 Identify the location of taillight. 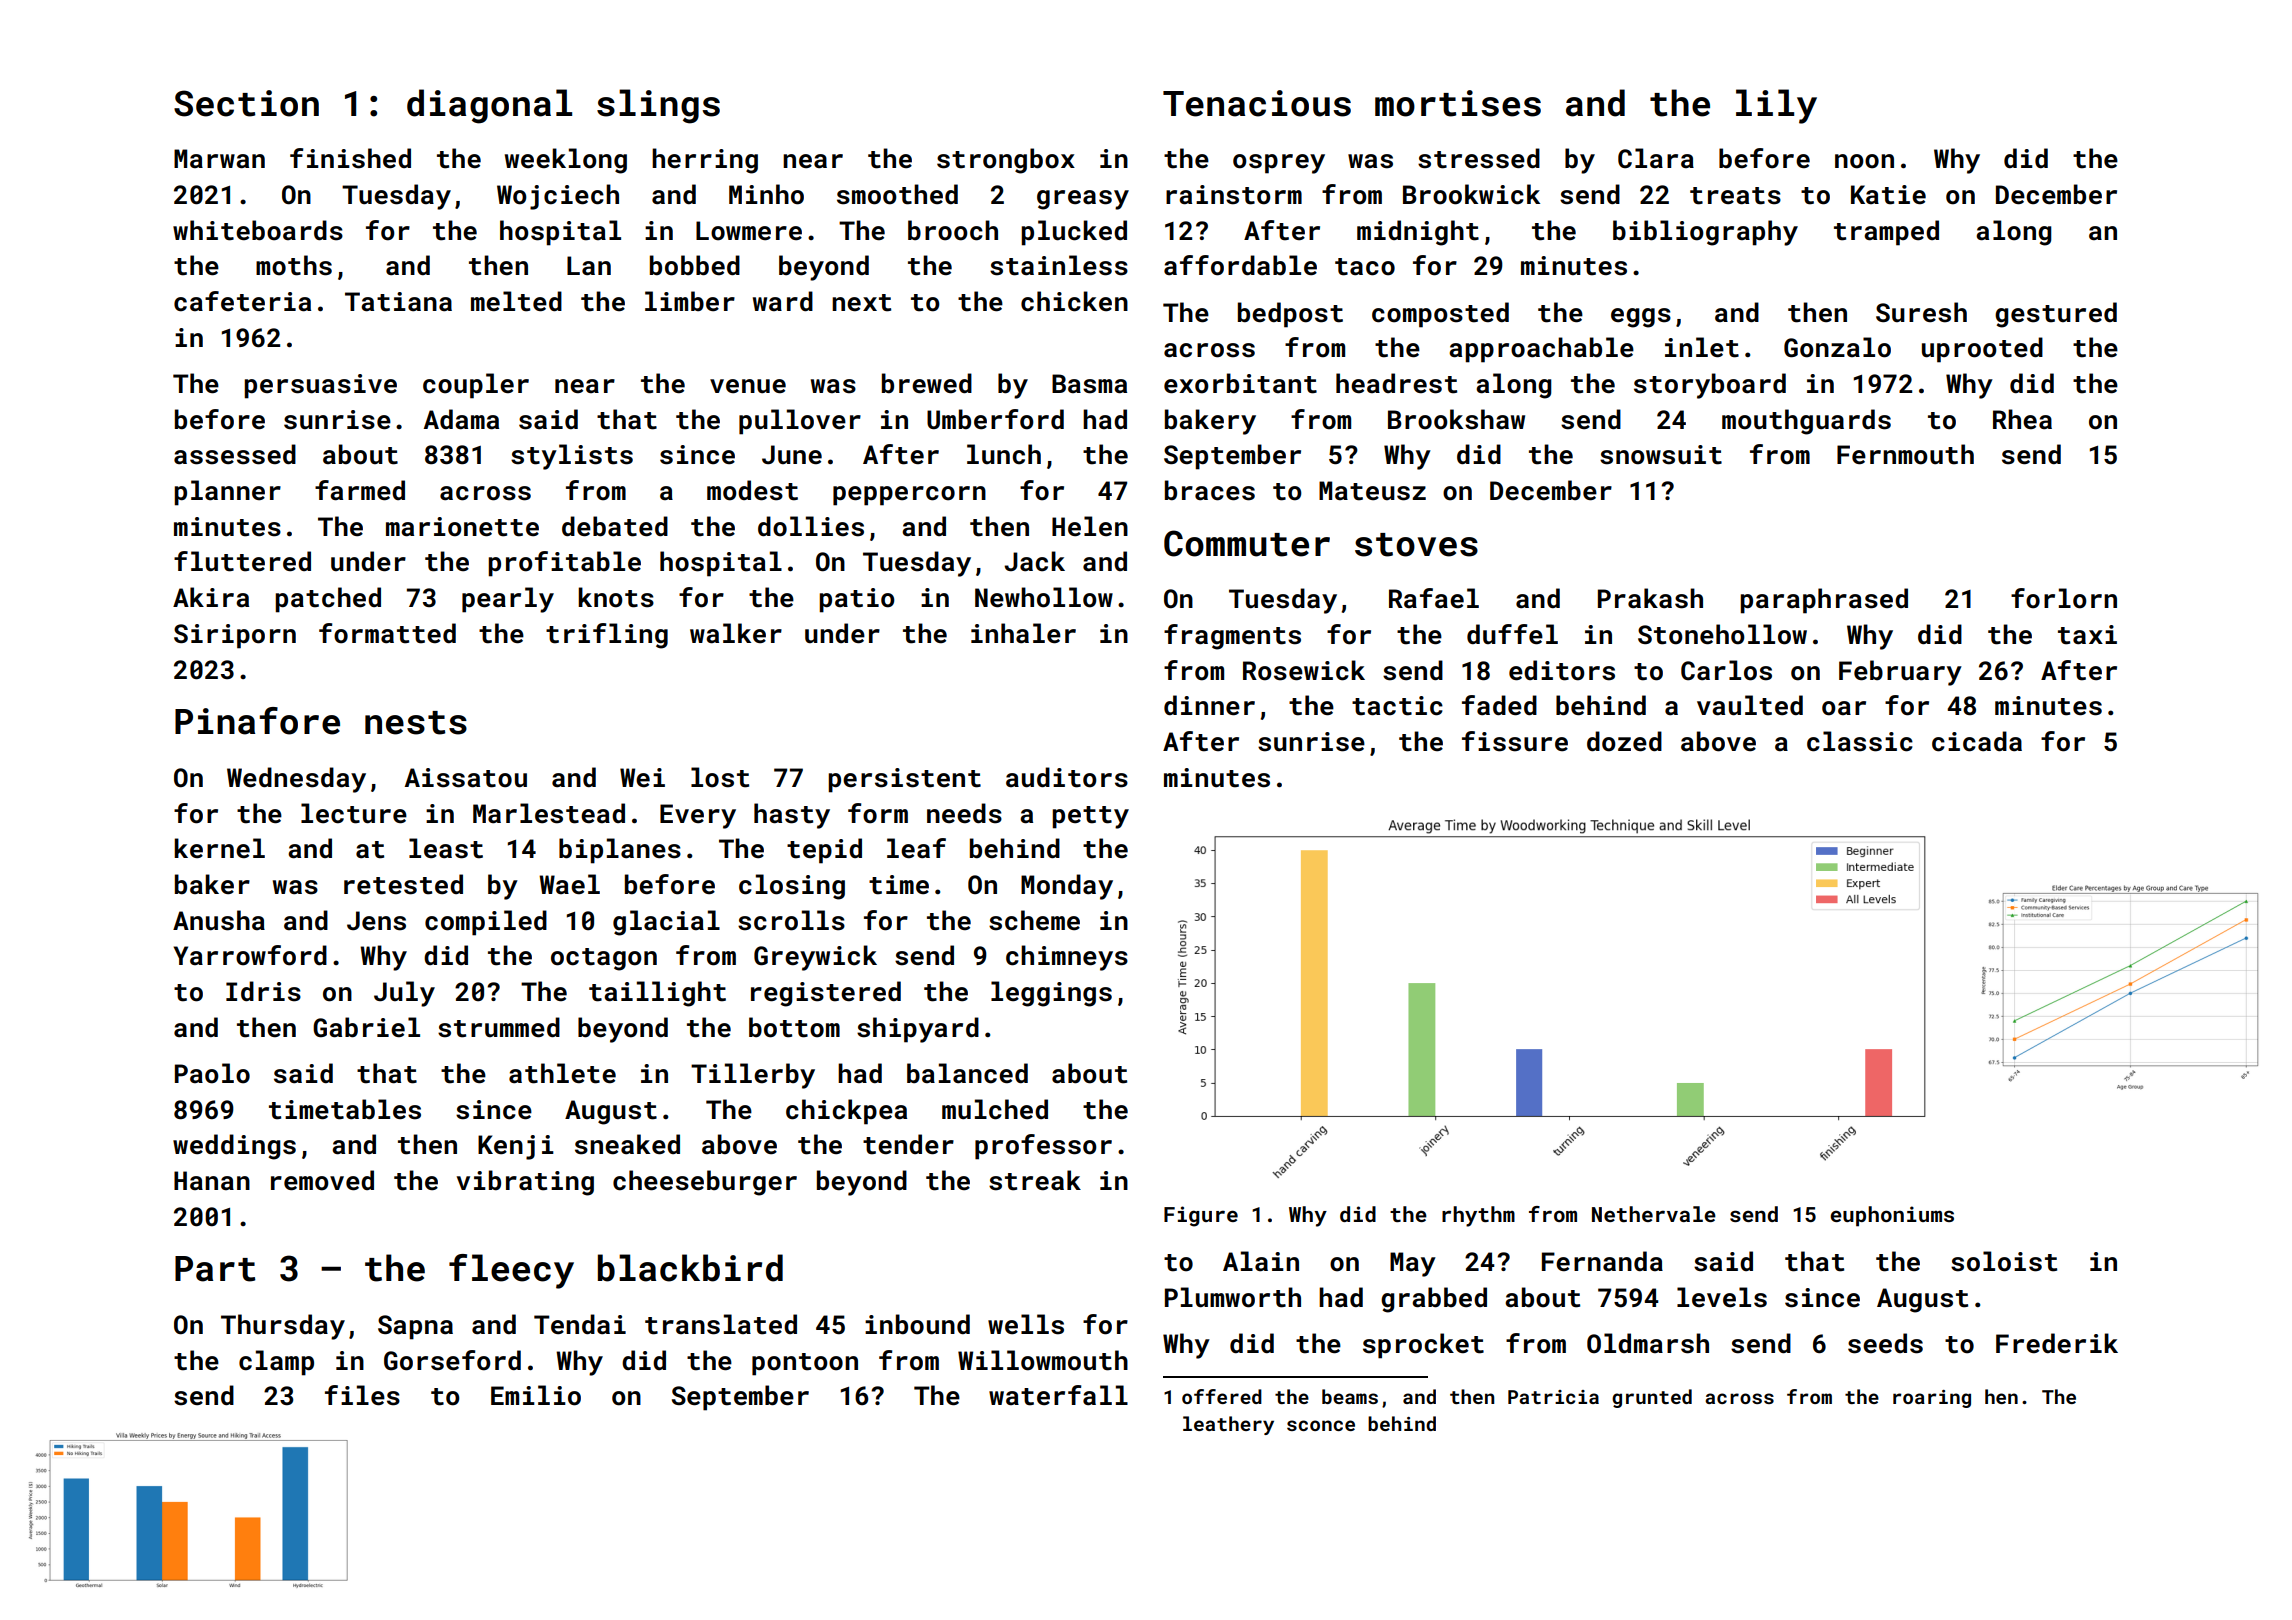
(657, 994).
